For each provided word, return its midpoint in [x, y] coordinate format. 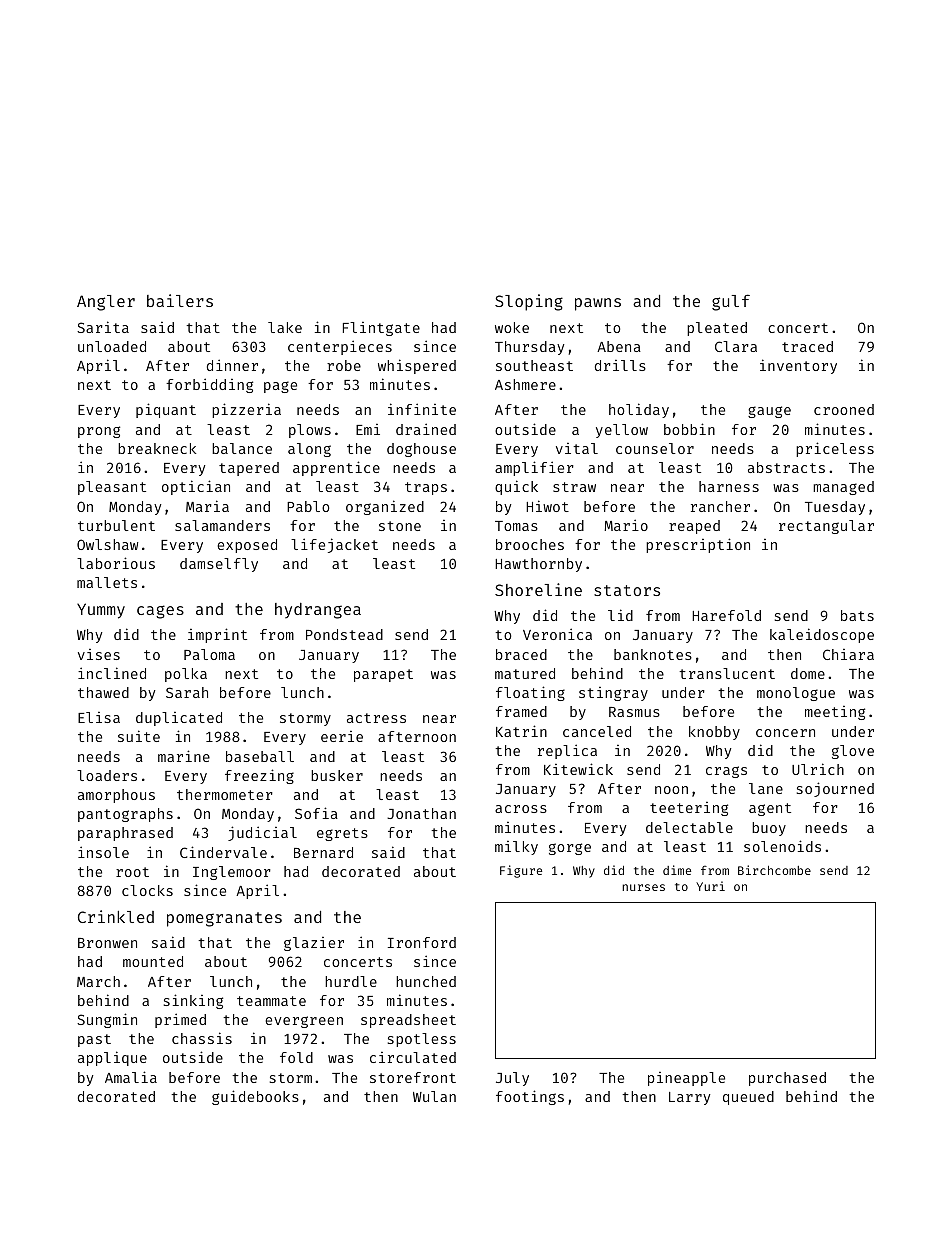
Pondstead [344, 634]
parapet [383, 675]
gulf [731, 302]
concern [785, 733]
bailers [180, 300]
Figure [521, 871]
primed [180, 1020]
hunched [426, 981]
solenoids [782, 846]
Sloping [529, 302]
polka [186, 675]
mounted [153, 961]
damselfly [219, 565]
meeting [835, 713]
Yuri [710, 886]
